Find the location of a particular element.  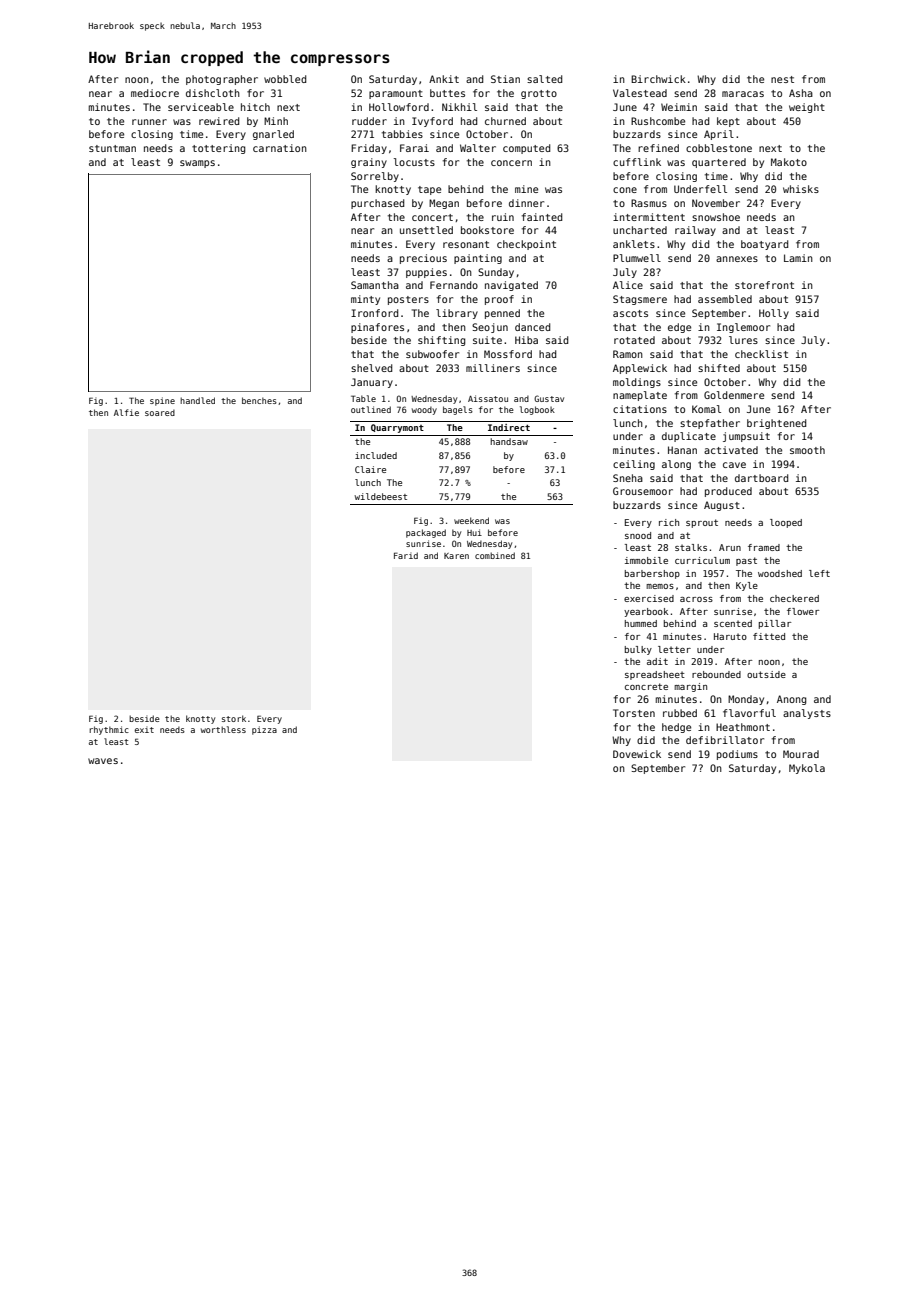

barbershop is located at coordinates (652, 574).
